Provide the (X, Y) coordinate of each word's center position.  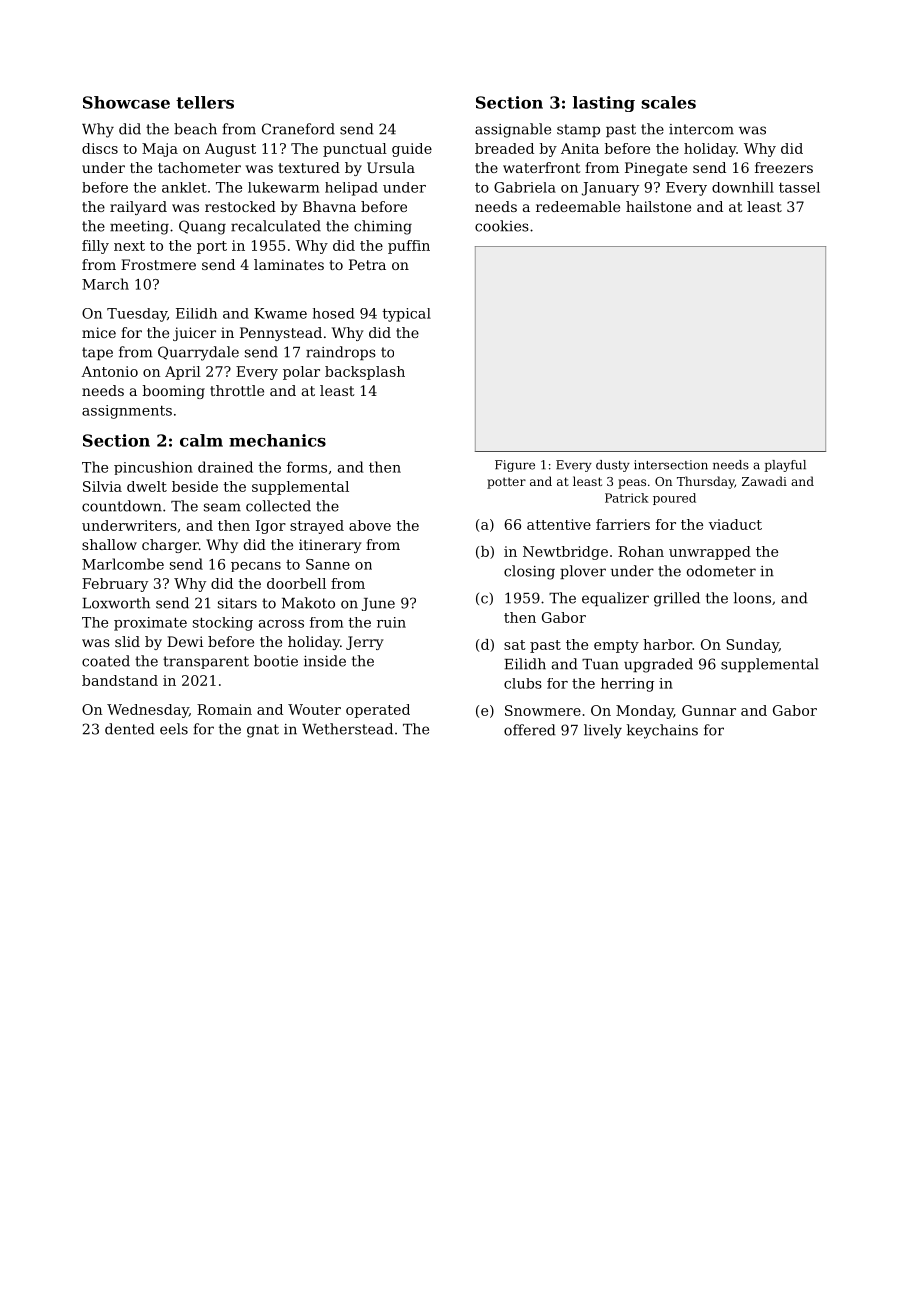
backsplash (365, 373)
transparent (206, 662)
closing (529, 572)
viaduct (735, 524)
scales (668, 102)
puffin (409, 247)
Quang (202, 227)
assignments (127, 412)
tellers (205, 102)
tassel (799, 187)
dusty (613, 466)
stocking (223, 624)
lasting (604, 104)
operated (378, 711)
